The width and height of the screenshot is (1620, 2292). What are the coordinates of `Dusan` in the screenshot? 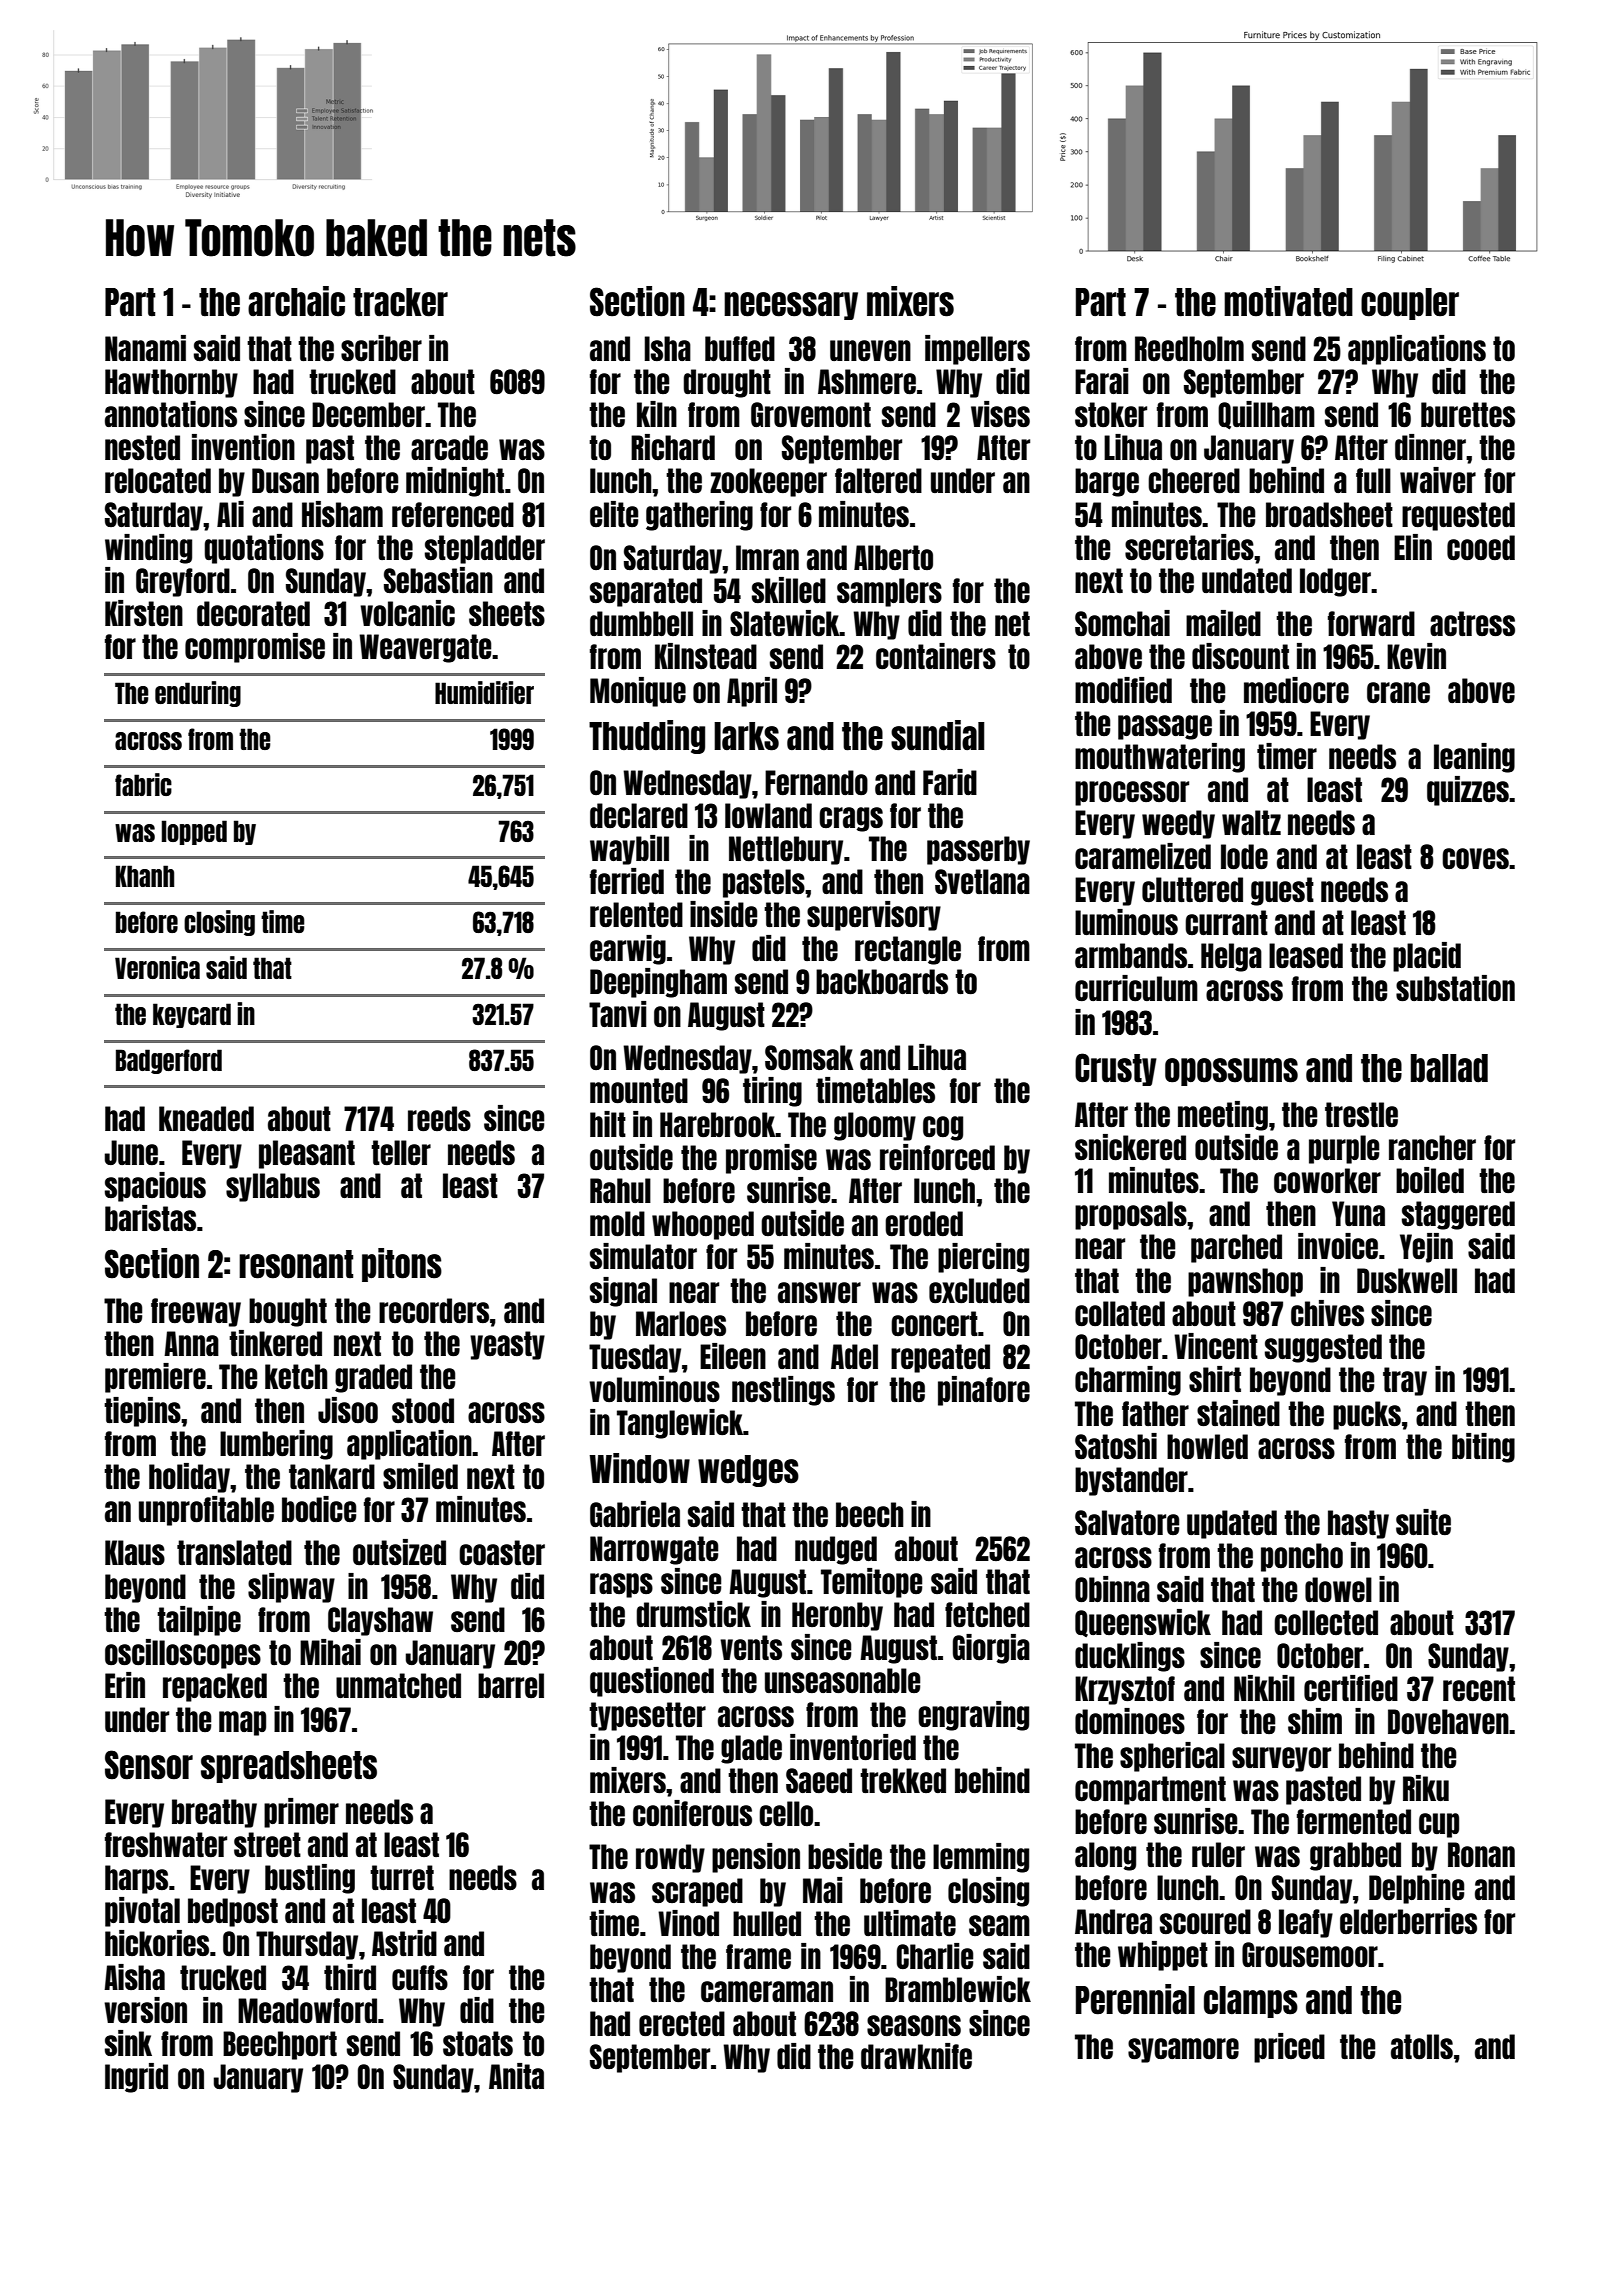 It's located at (285, 480).
